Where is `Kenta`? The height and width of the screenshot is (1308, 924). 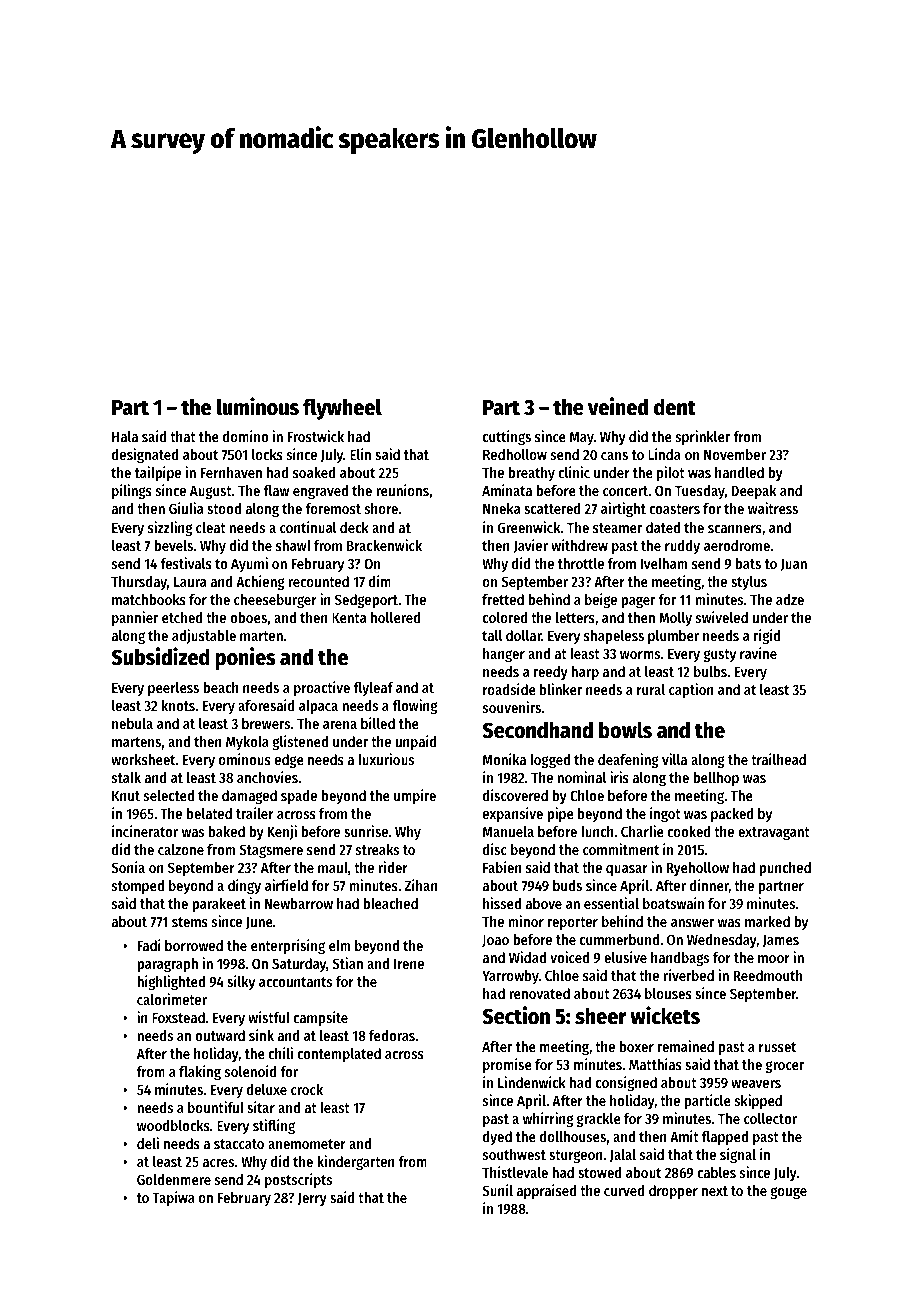 Kenta is located at coordinates (349, 618).
